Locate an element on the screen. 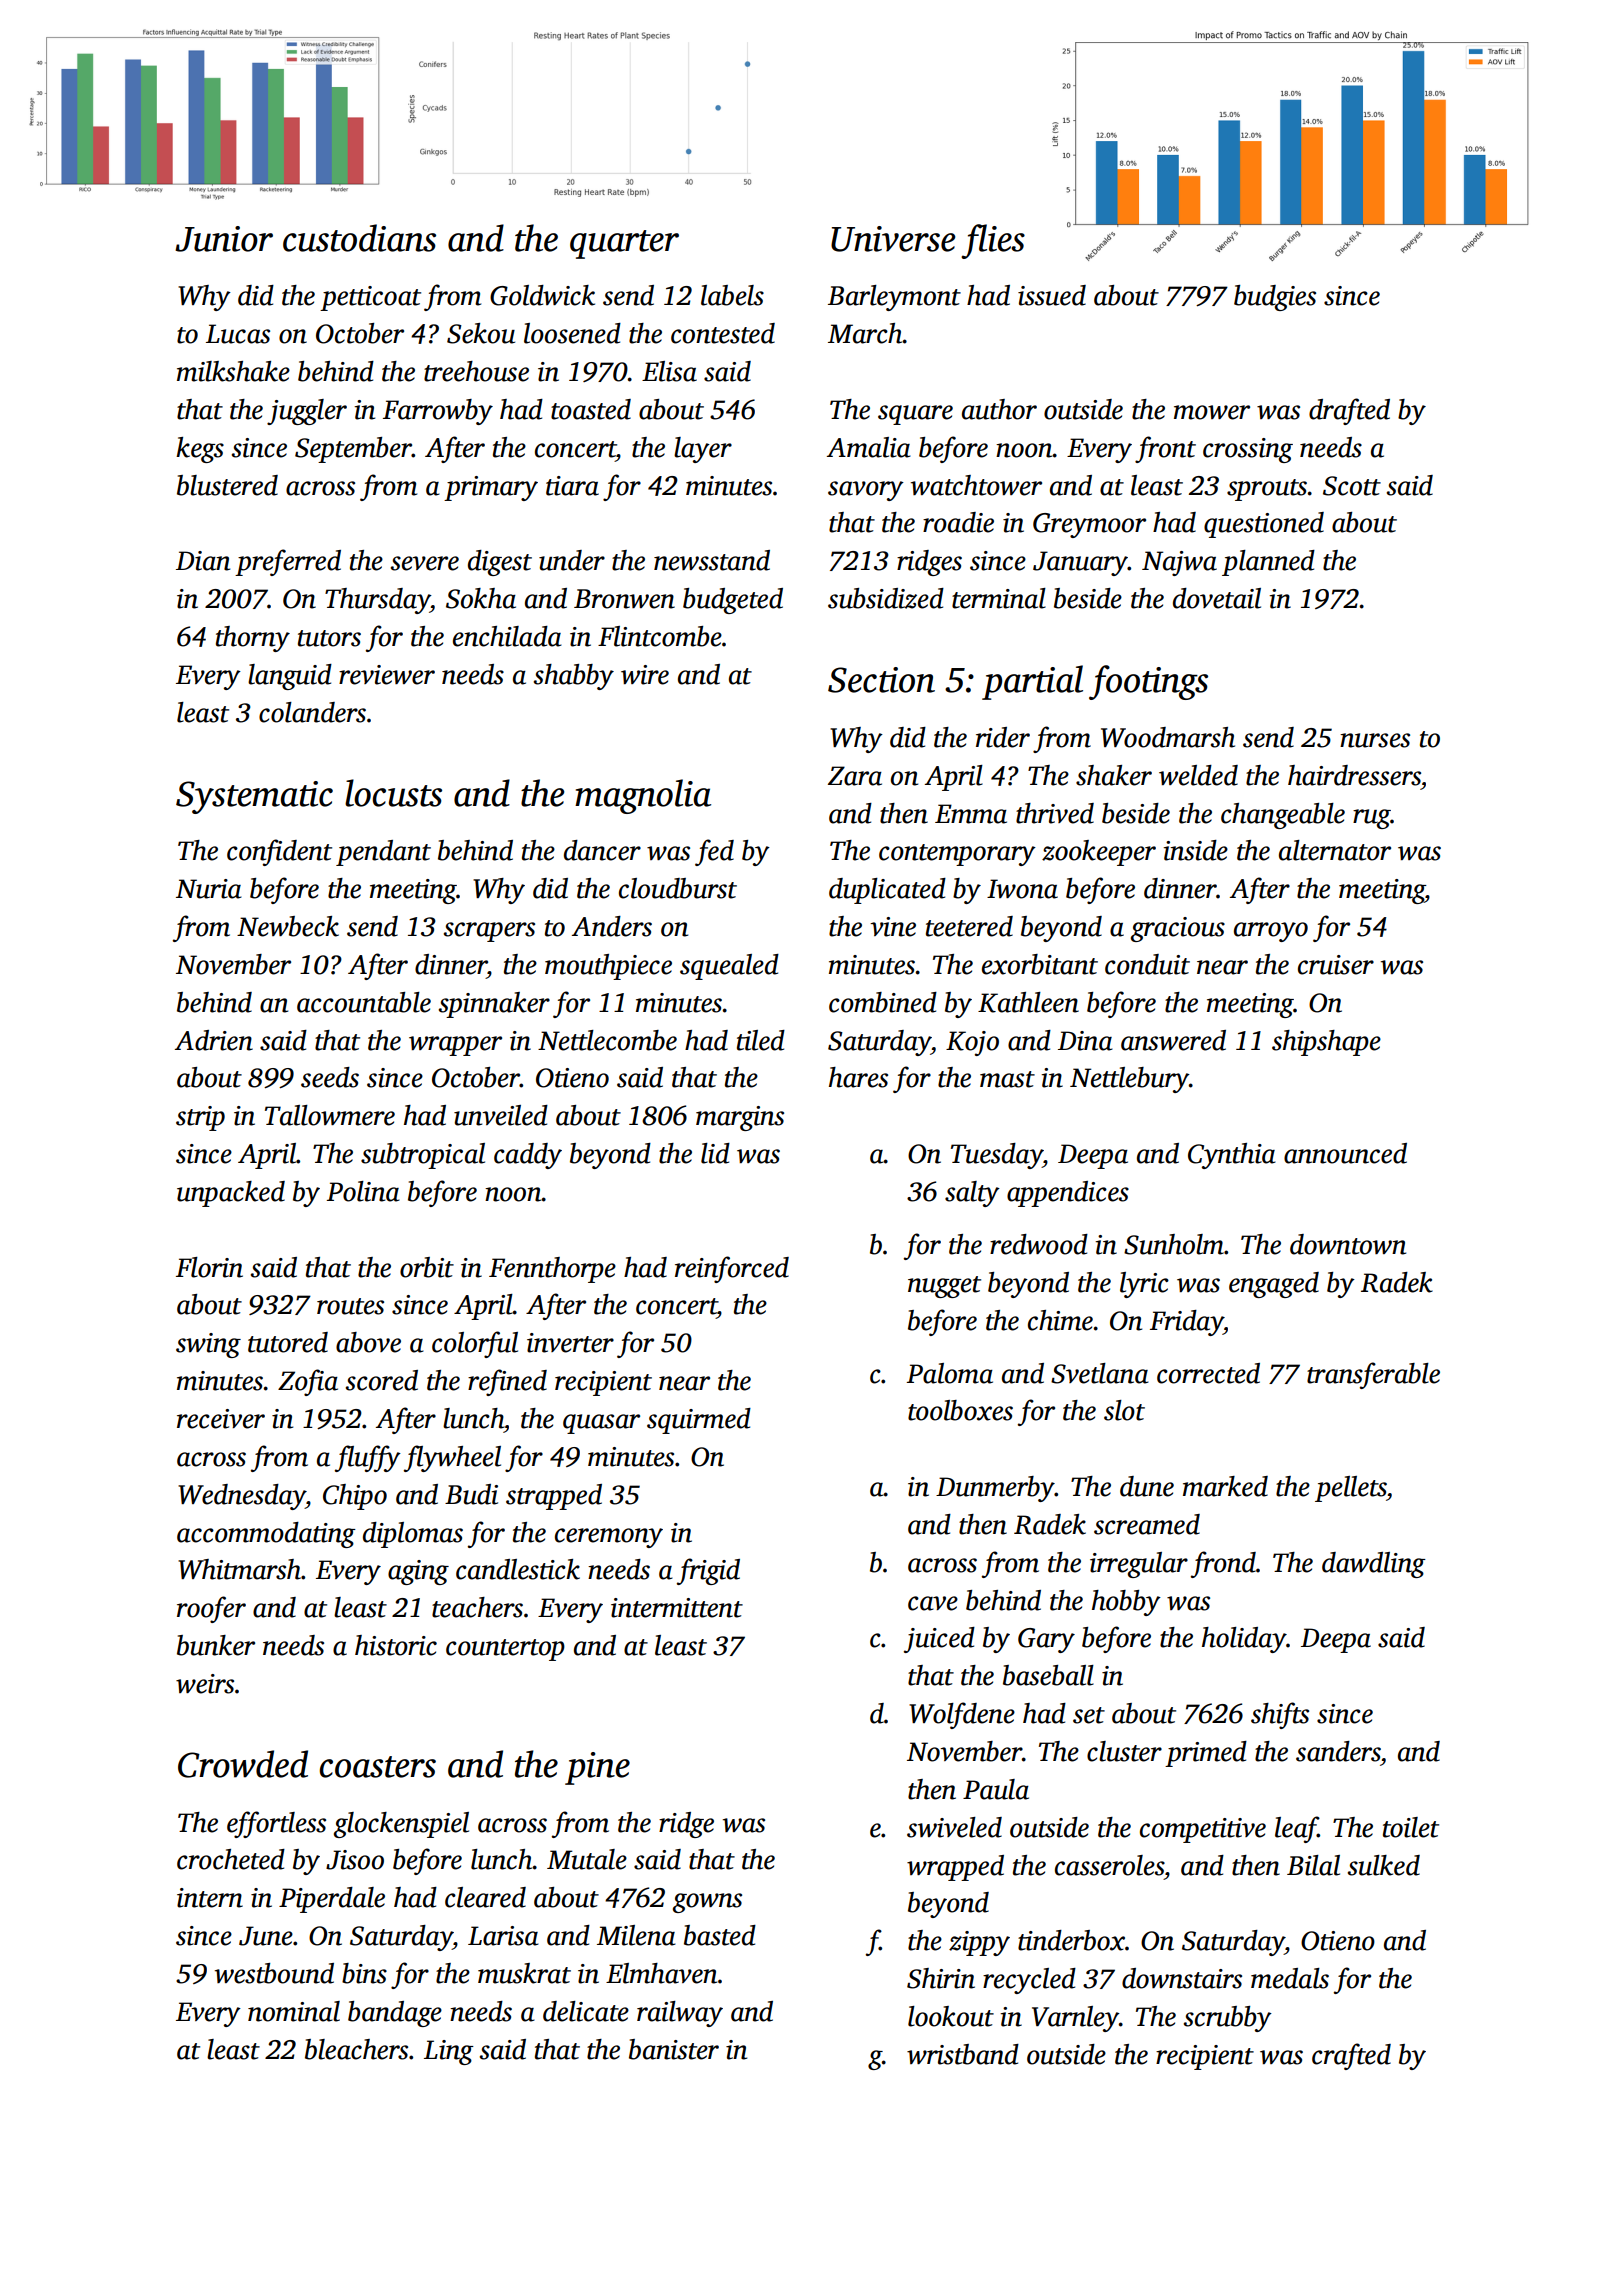  casseroles is located at coordinates (1109, 1865).
